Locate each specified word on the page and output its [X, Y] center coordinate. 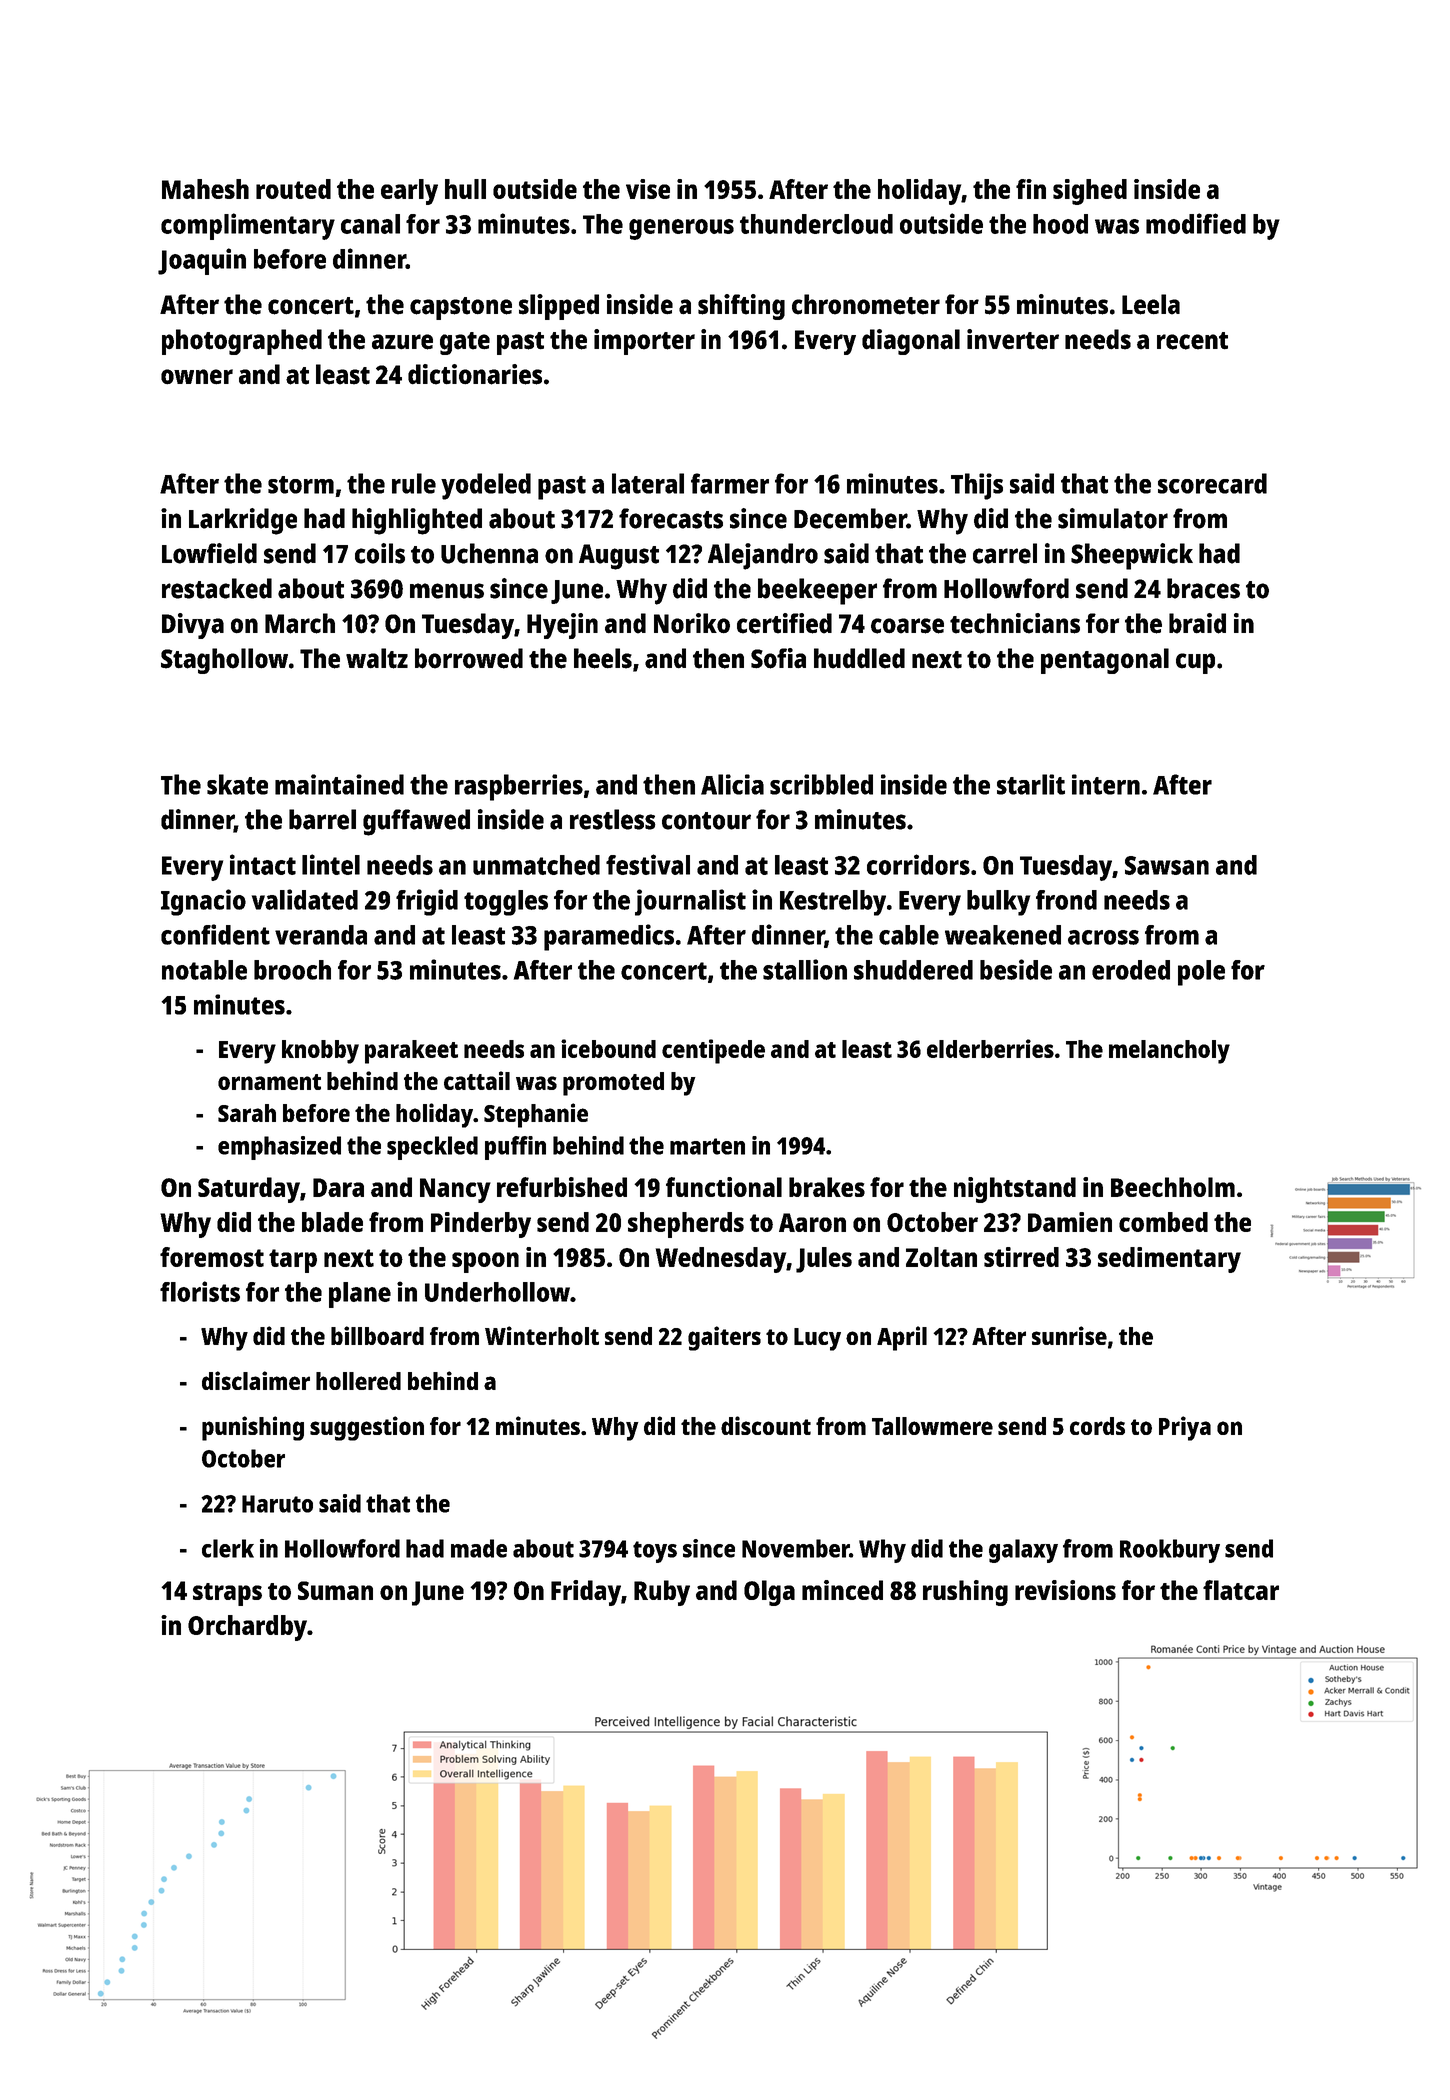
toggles [506, 903]
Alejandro [763, 556]
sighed [1090, 192]
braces [1203, 588]
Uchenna [489, 553]
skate [237, 784]
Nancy [455, 1190]
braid [1197, 623]
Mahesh [205, 189]
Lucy [817, 1339]
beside [1016, 969]
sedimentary [1169, 1260]
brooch [292, 970]
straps [227, 1594]
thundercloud [816, 224]
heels [603, 658]
